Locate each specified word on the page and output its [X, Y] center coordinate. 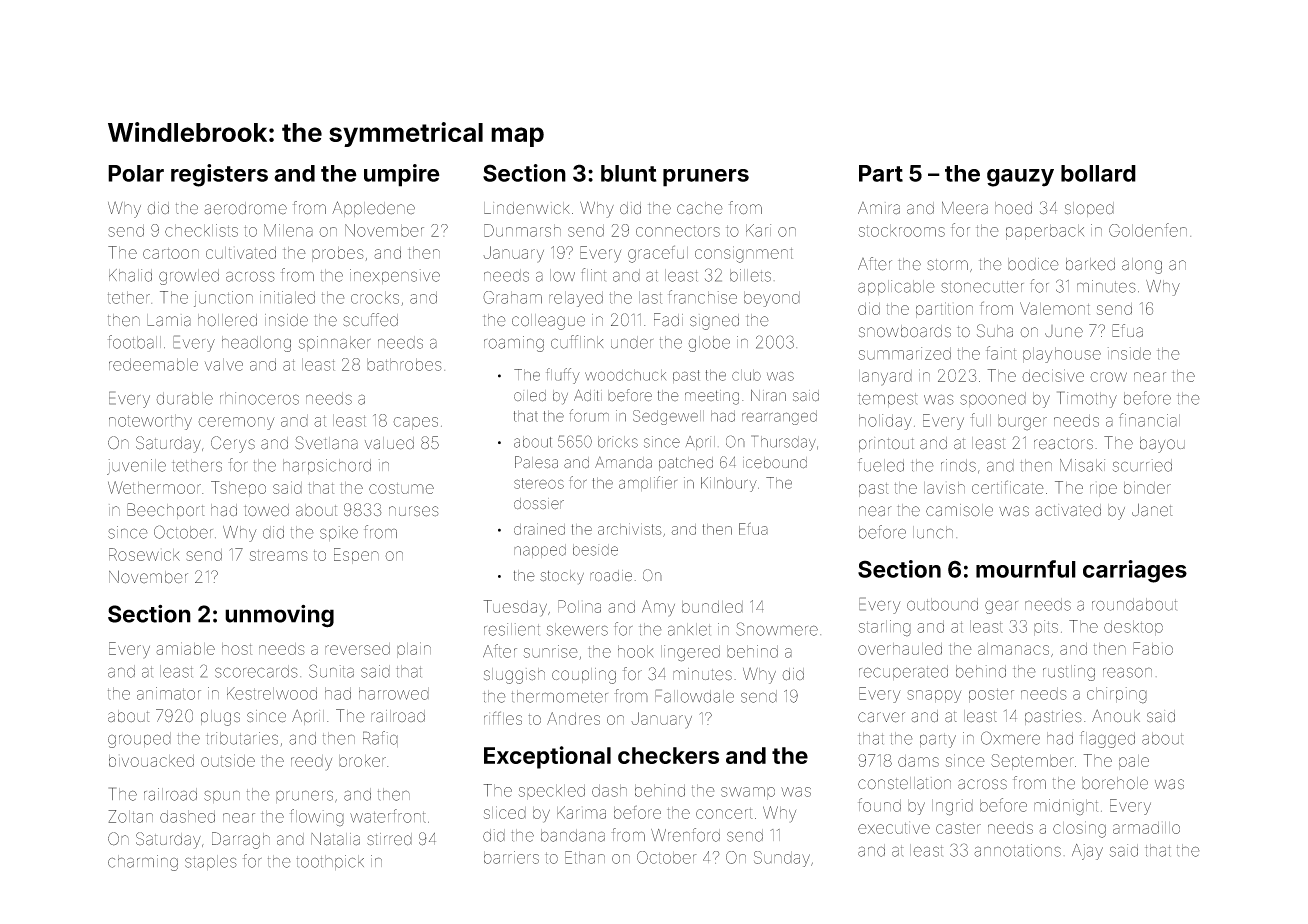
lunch [933, 532]
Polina [579, 606]
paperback [1045, 232]
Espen [356, 556]
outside [228, 760]
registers [219, 175]
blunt [629, 173]
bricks [618, 442]
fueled [881, 465]
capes [415, 423]
